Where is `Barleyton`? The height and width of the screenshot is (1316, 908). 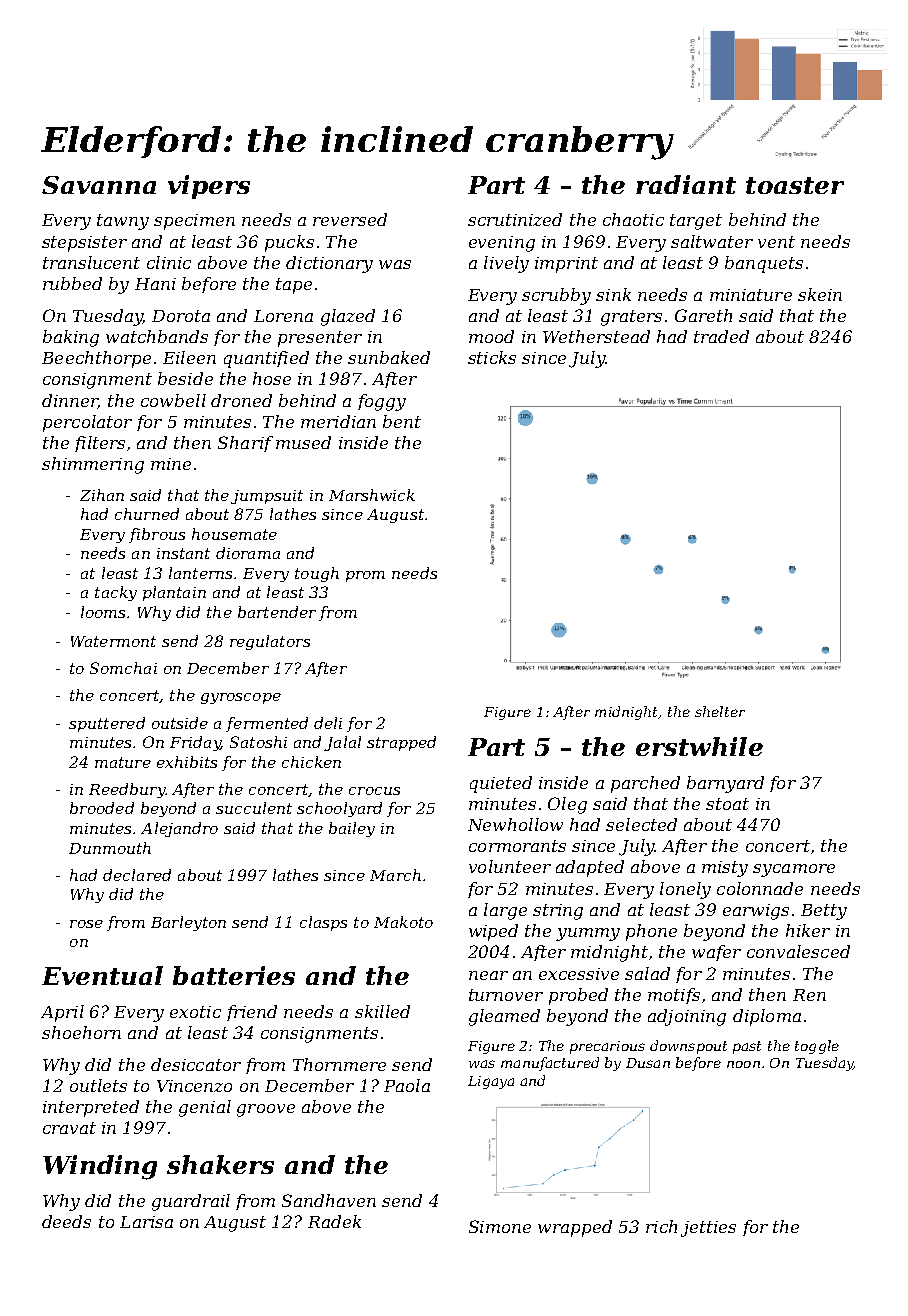 Barleyton is located at coordinates (188, 923).
